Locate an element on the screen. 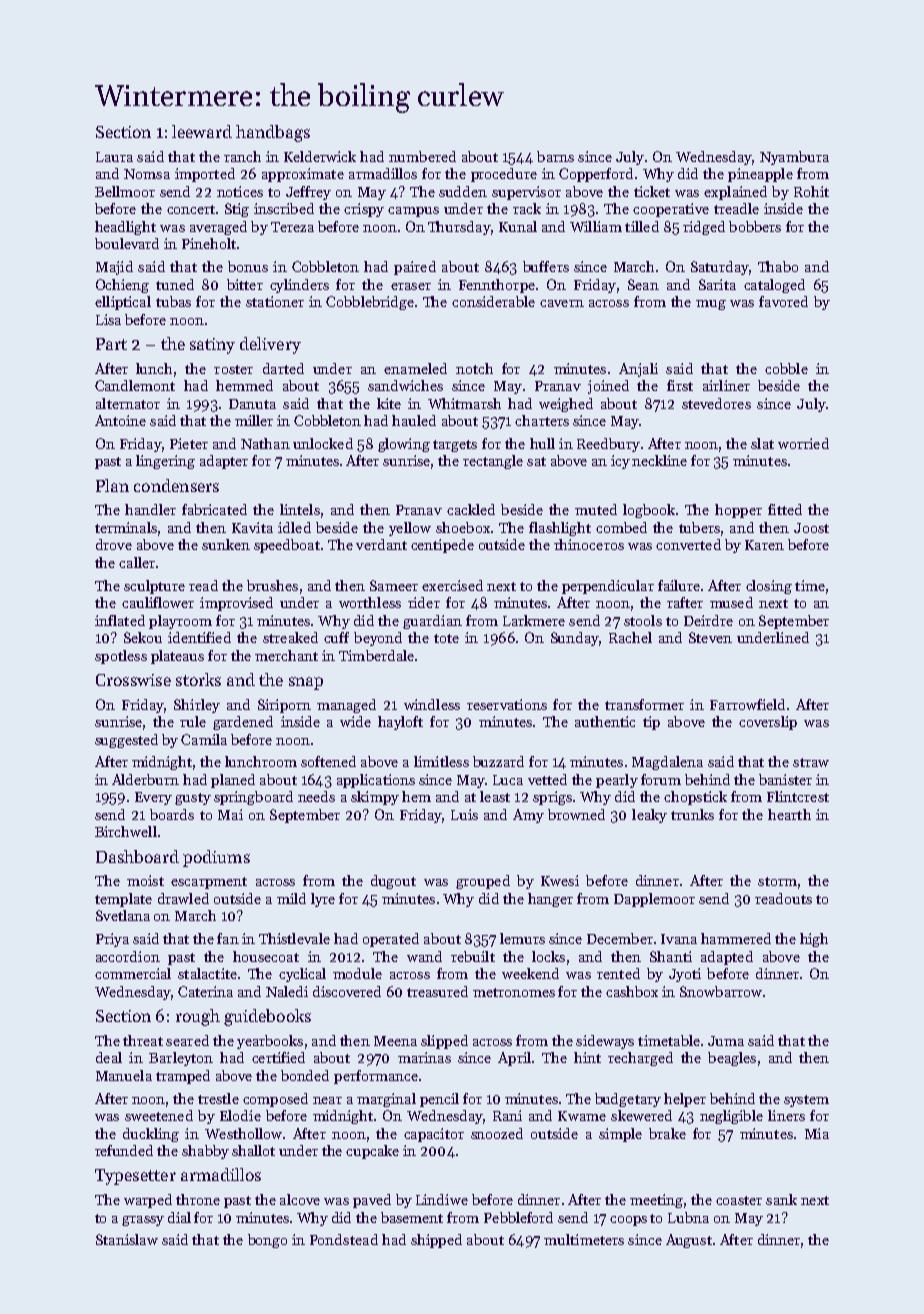 Image resolution: width=924 pixels, height=1314 pixels. August is located at coordinates (689, 1241).
